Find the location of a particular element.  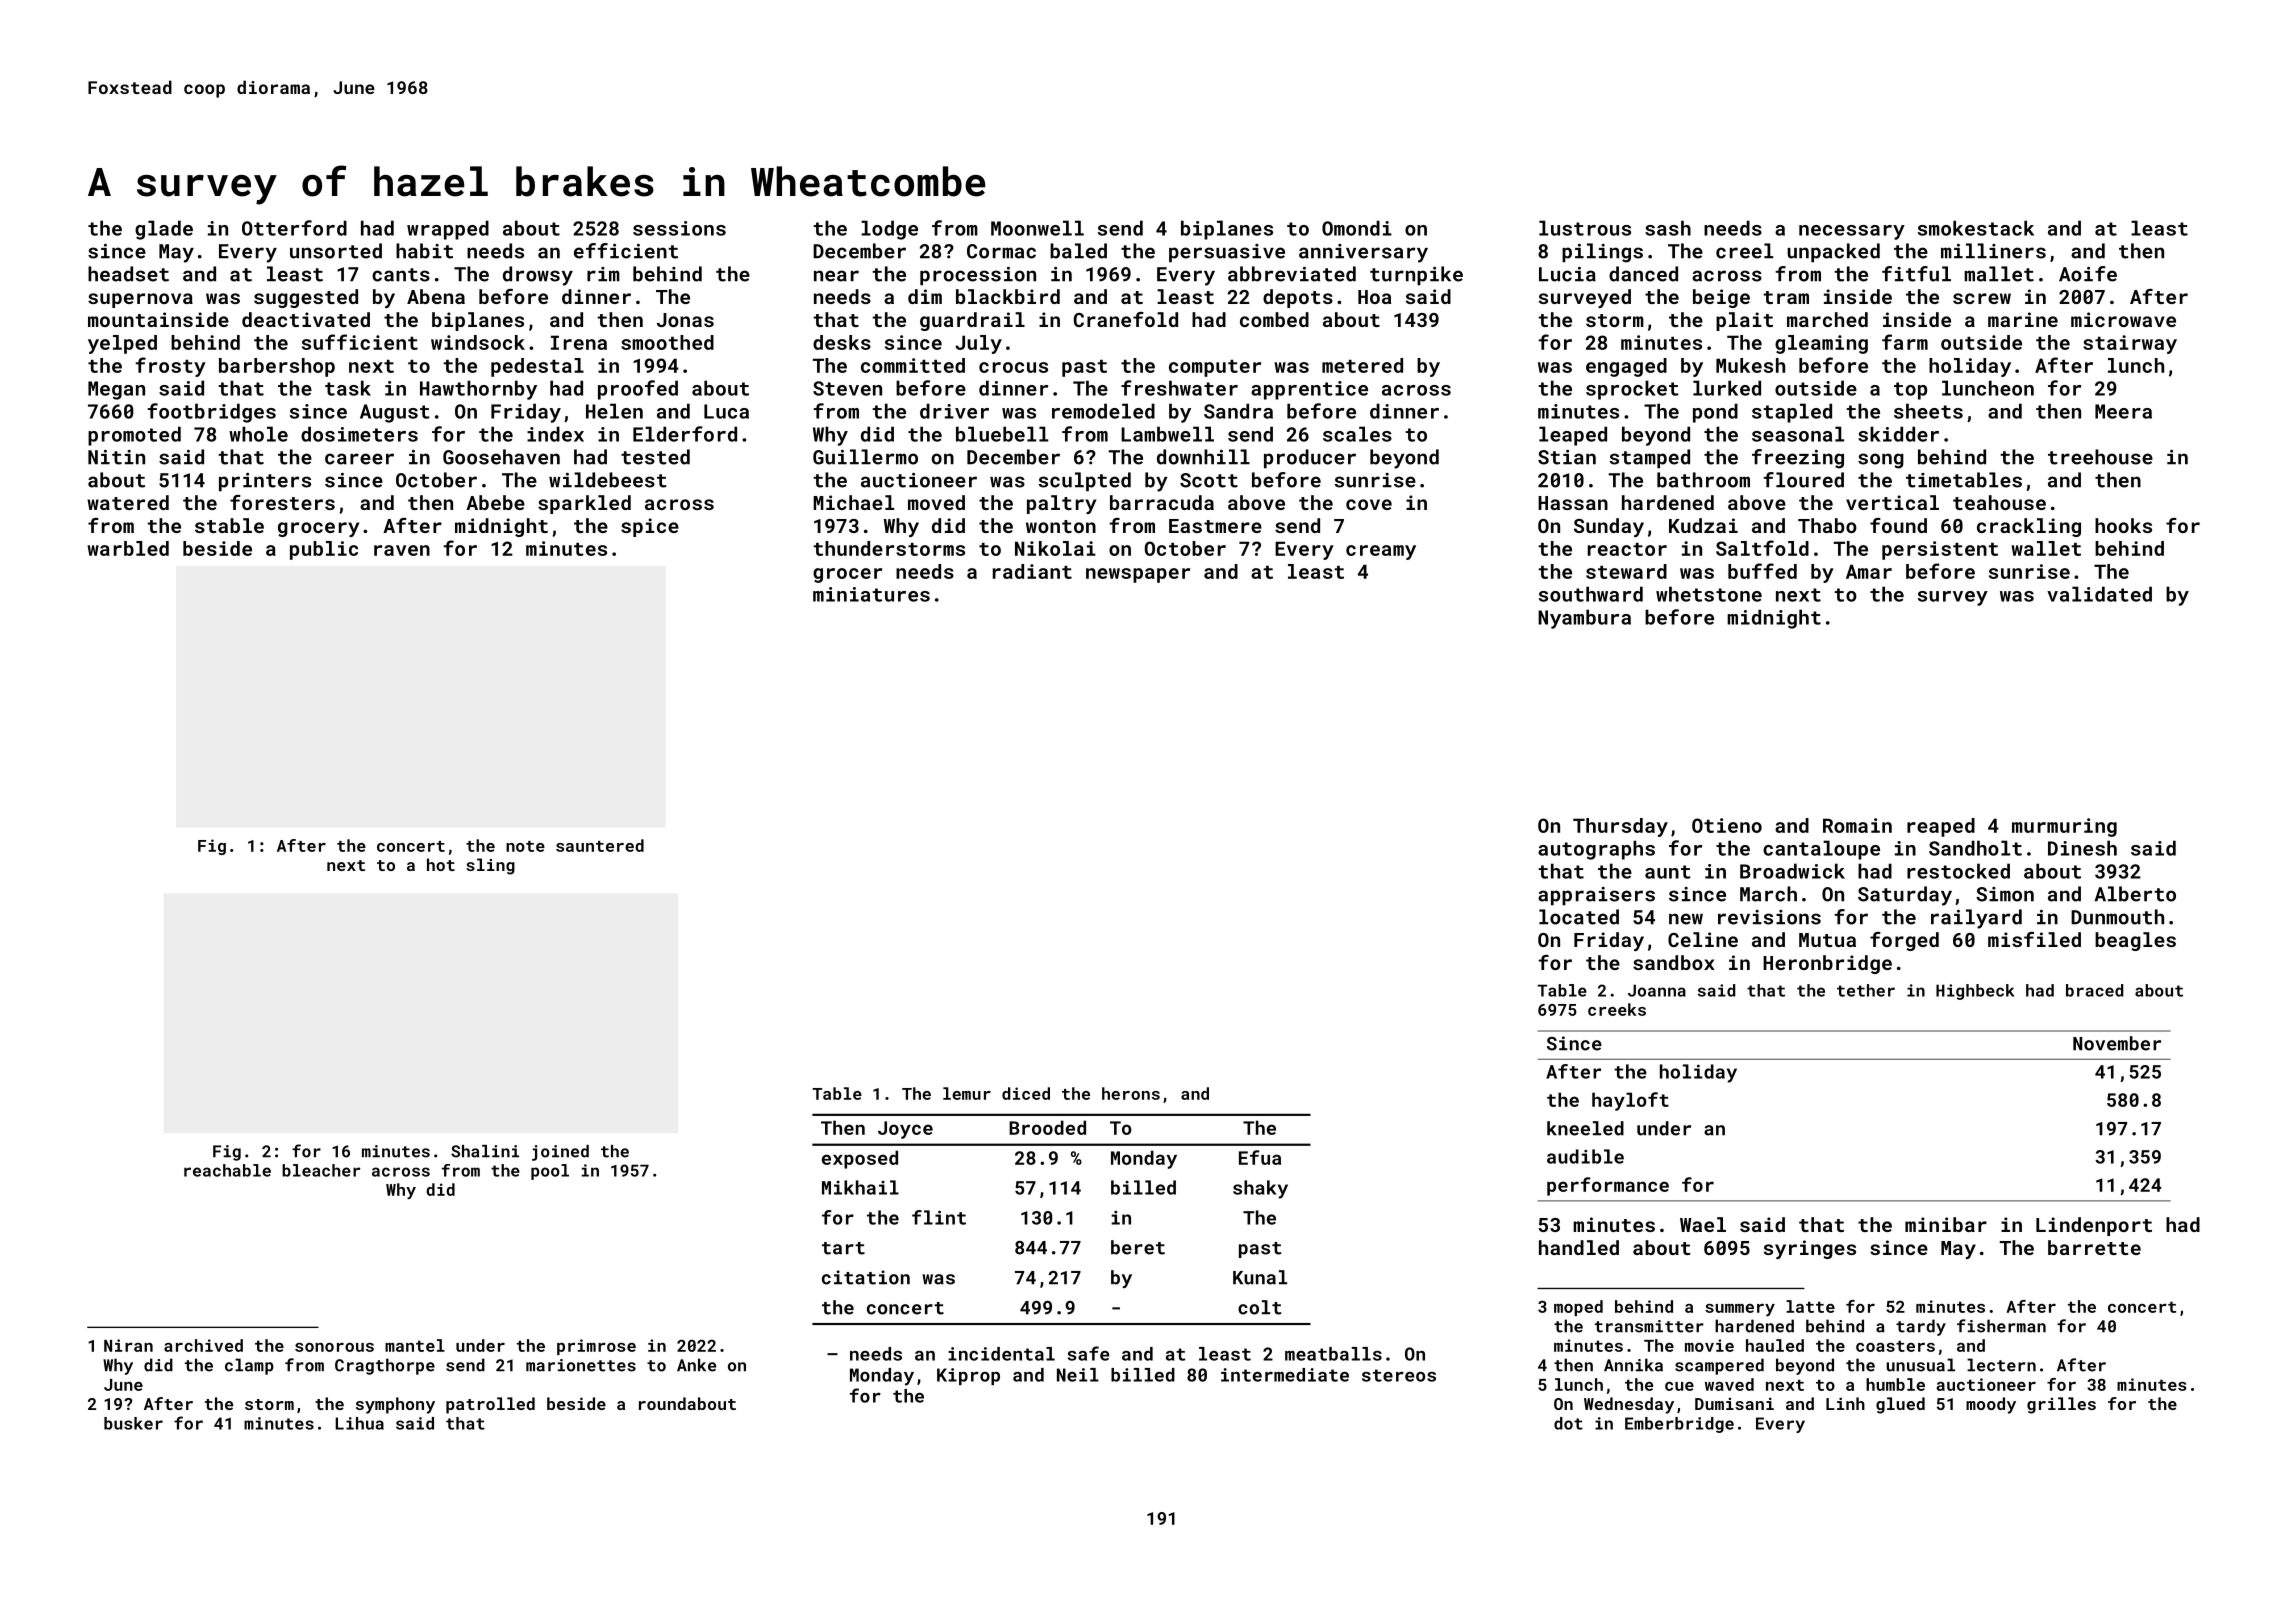

primrose is located at coordinates (596, 1347).
